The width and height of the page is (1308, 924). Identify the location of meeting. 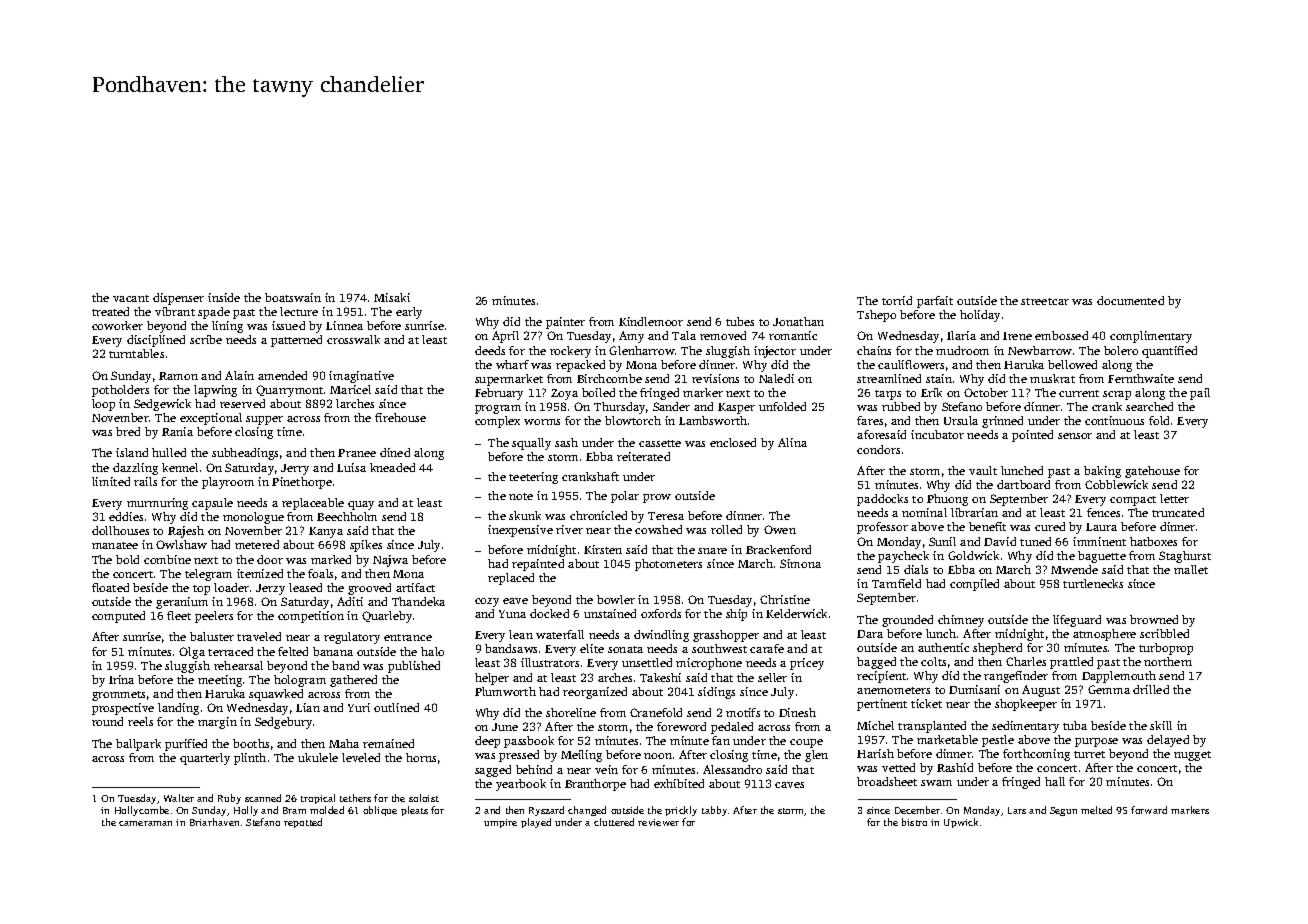
(220, 681).
